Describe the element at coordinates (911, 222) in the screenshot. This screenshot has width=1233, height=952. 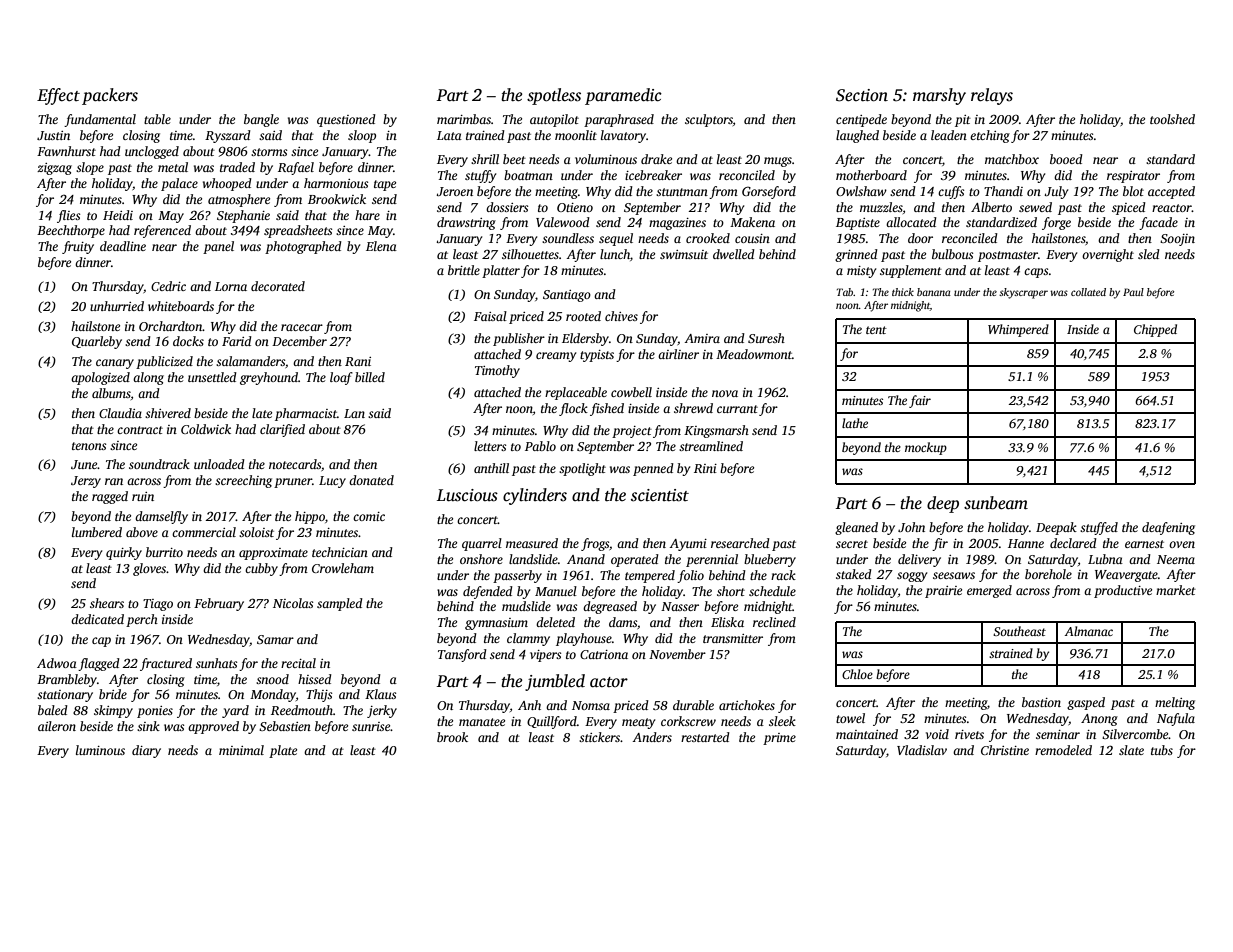
I see `allocated` at that location.
